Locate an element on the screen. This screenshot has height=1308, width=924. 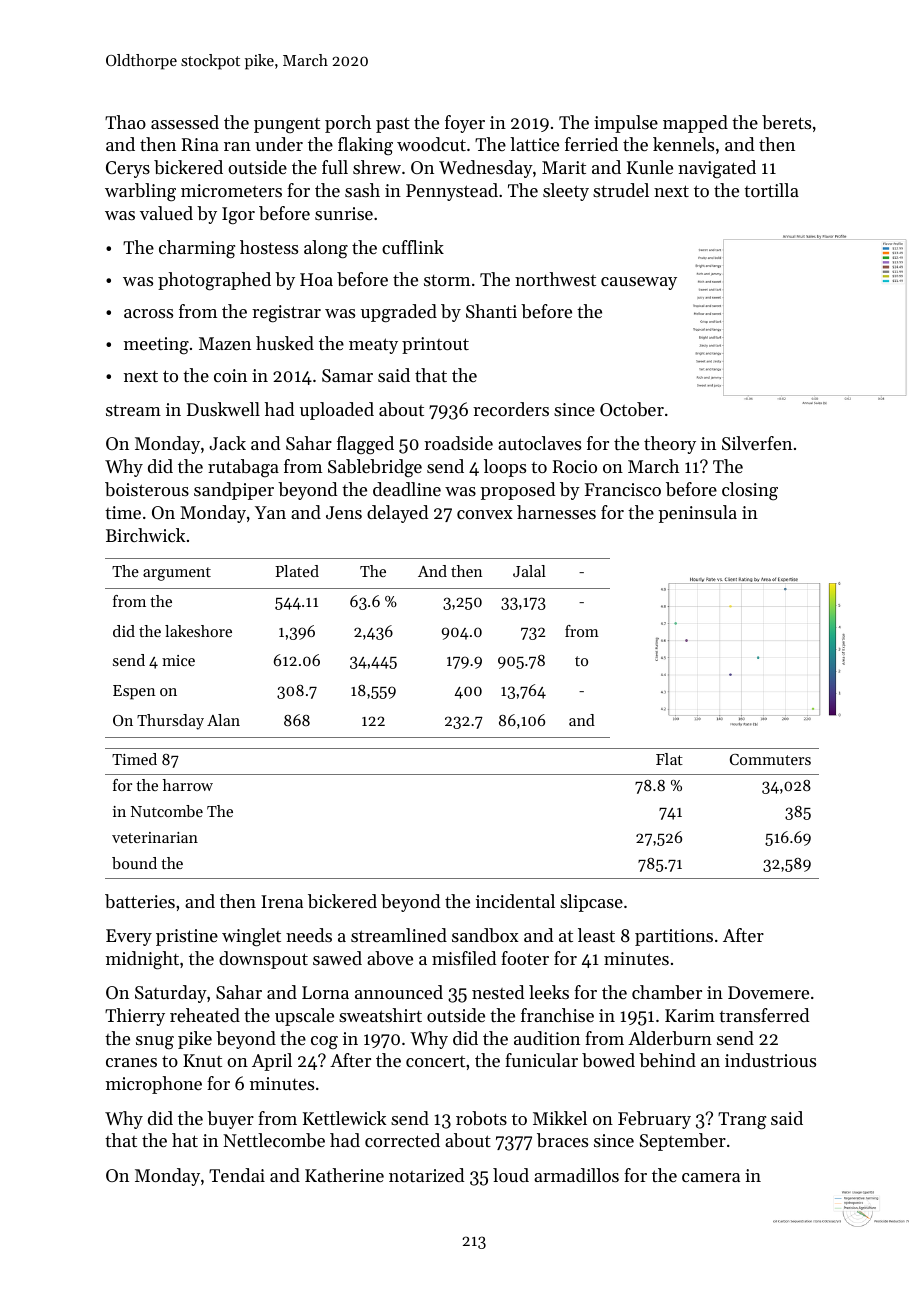
Shanti is located at coordinates (491, 311).
